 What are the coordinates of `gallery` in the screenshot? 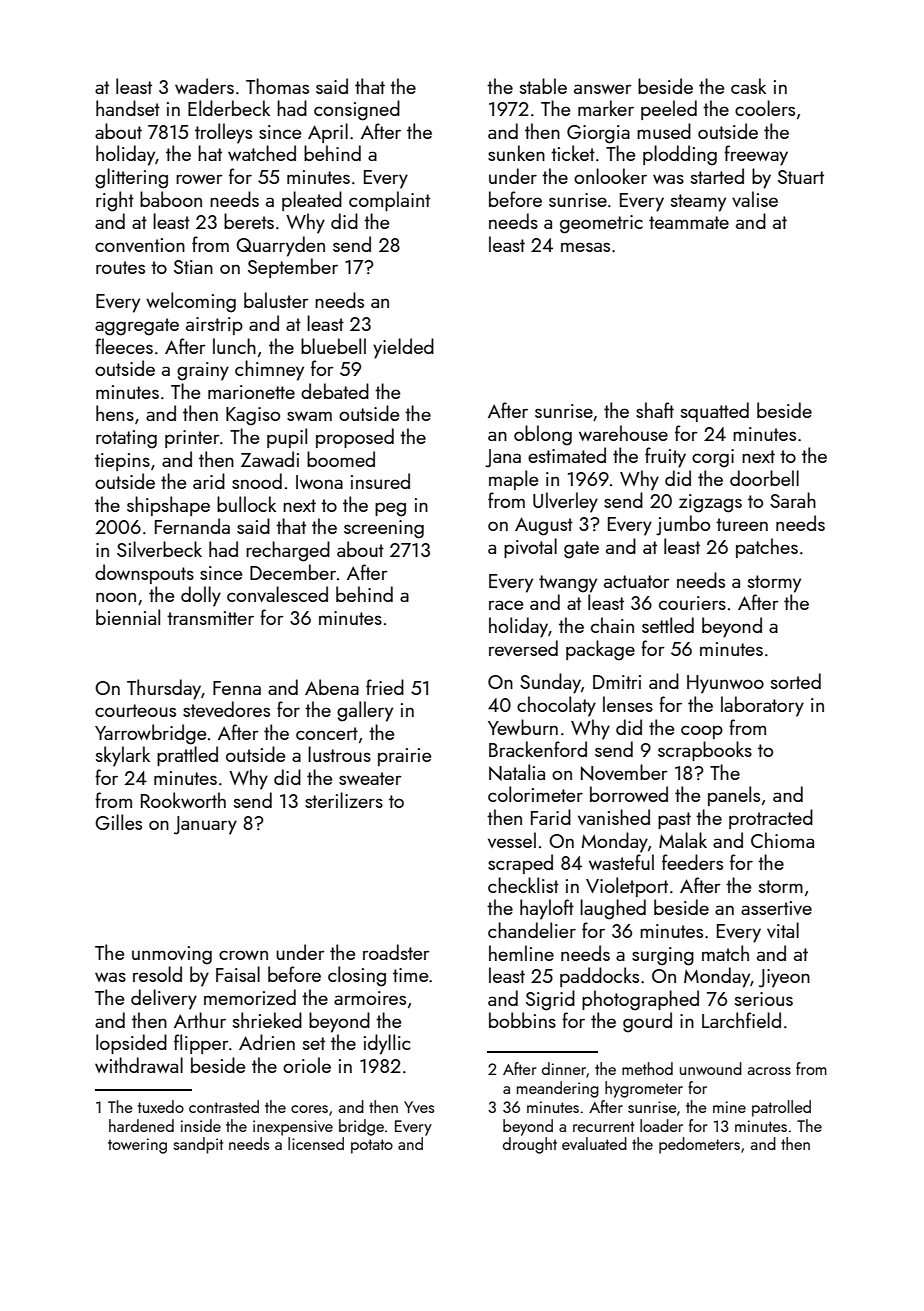 It's located at (365, 711).
